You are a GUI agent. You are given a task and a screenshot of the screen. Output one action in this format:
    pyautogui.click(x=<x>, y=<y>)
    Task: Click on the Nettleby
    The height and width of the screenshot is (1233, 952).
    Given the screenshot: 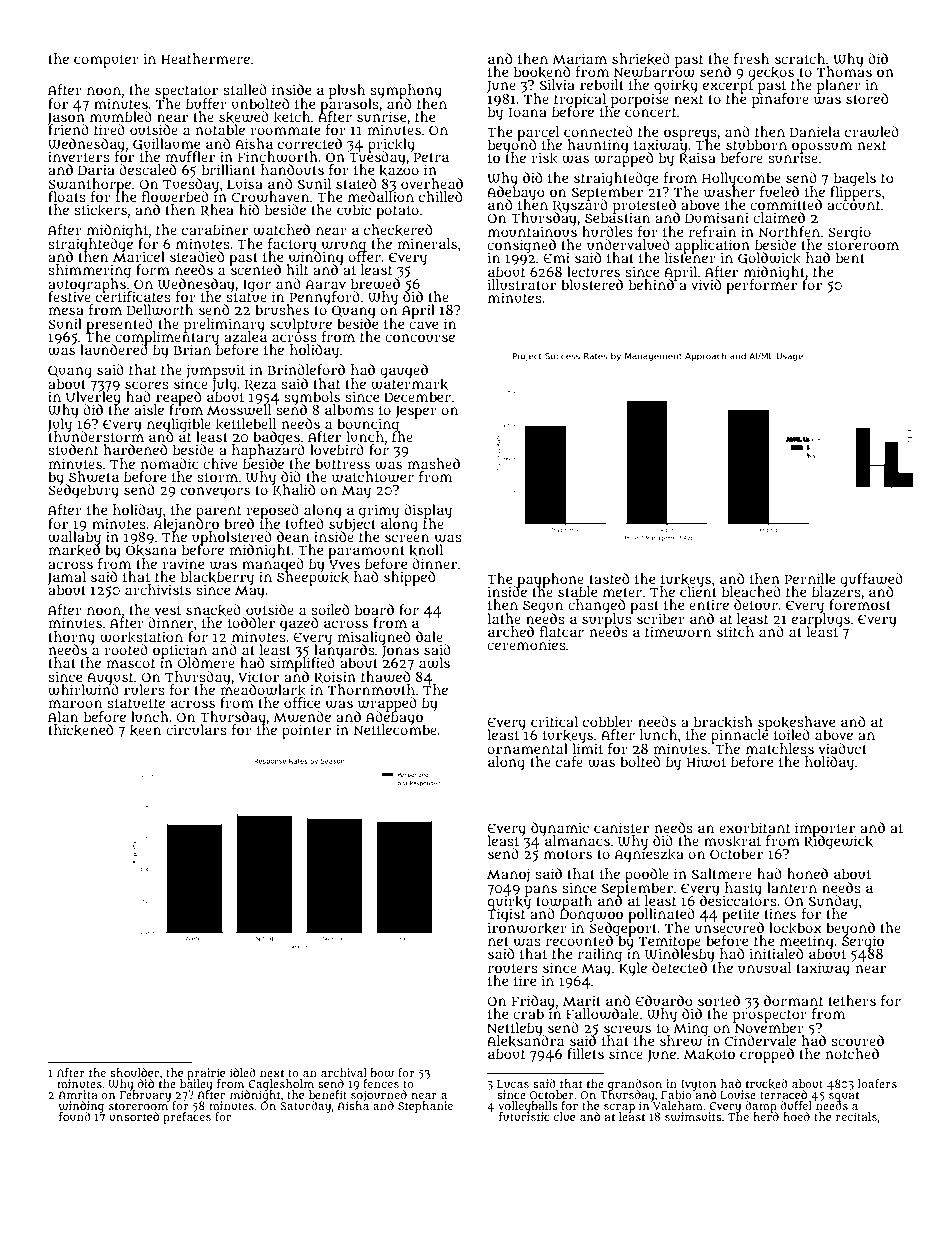 What is the action you would take?
    pyautogui.click(x=516, y=1029)
